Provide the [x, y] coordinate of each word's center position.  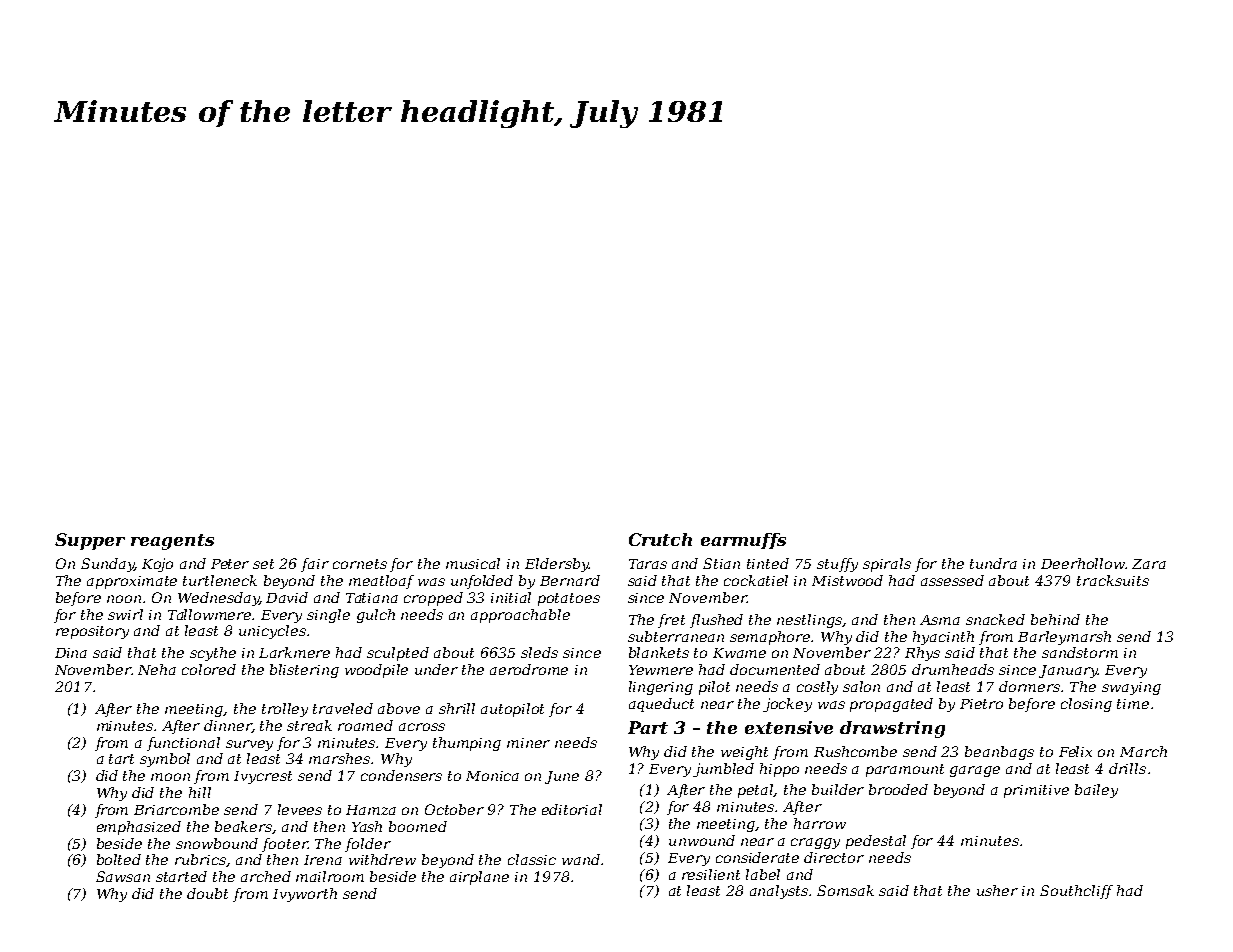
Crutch [660, 539]
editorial [572, 809]
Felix [1075, 751]
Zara [1149, 564]
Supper [90, 541]
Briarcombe [176, 809]
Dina [71, 653]
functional [183, 744]
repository [92, 632]
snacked [995, 619]
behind [1055, 619]
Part [648, 727]
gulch [376, 616]
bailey [1096, 791]
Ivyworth [305, 895]
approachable [520, 616]
